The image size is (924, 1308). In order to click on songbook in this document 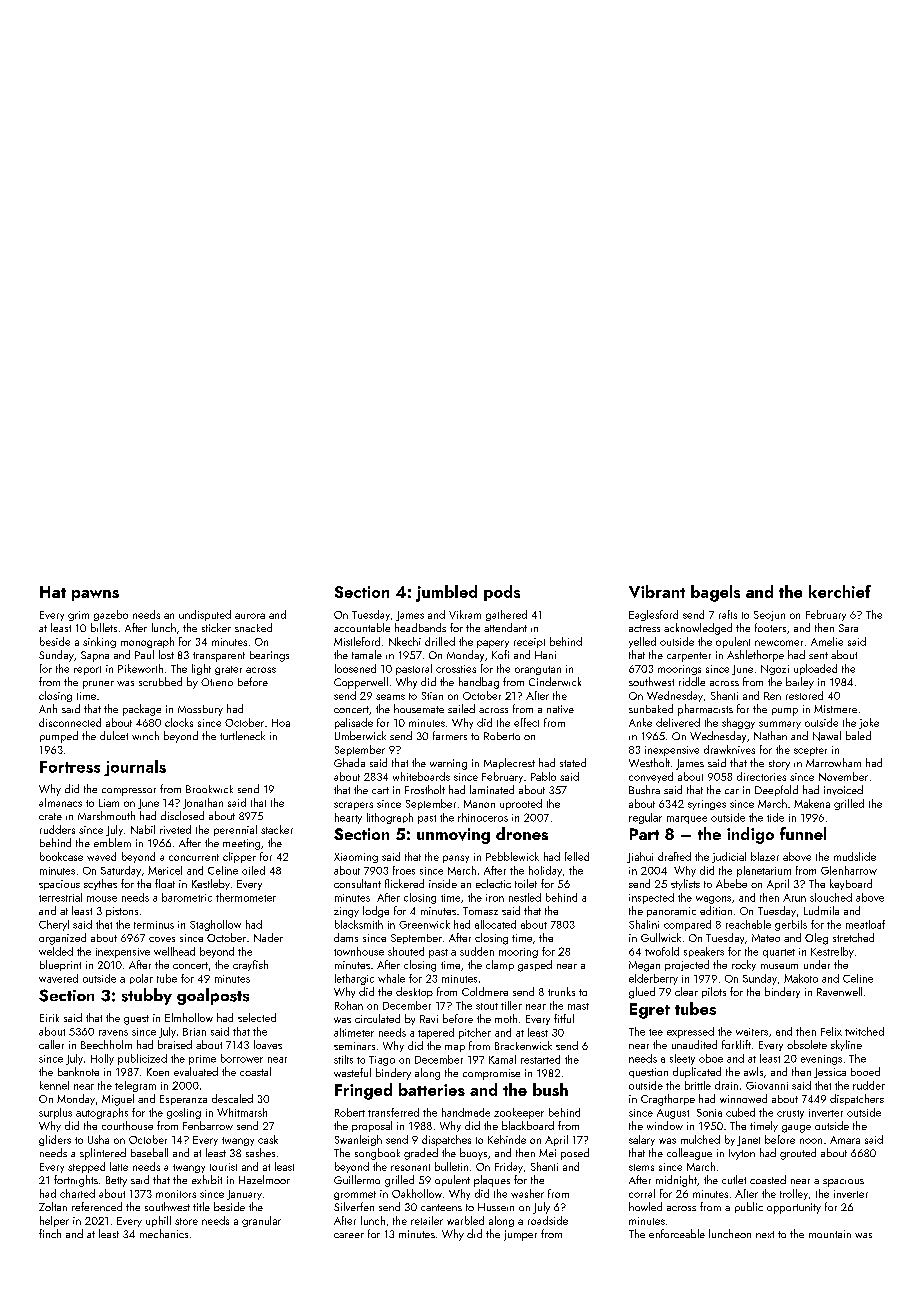, I will do `click(377, 1154)`.
